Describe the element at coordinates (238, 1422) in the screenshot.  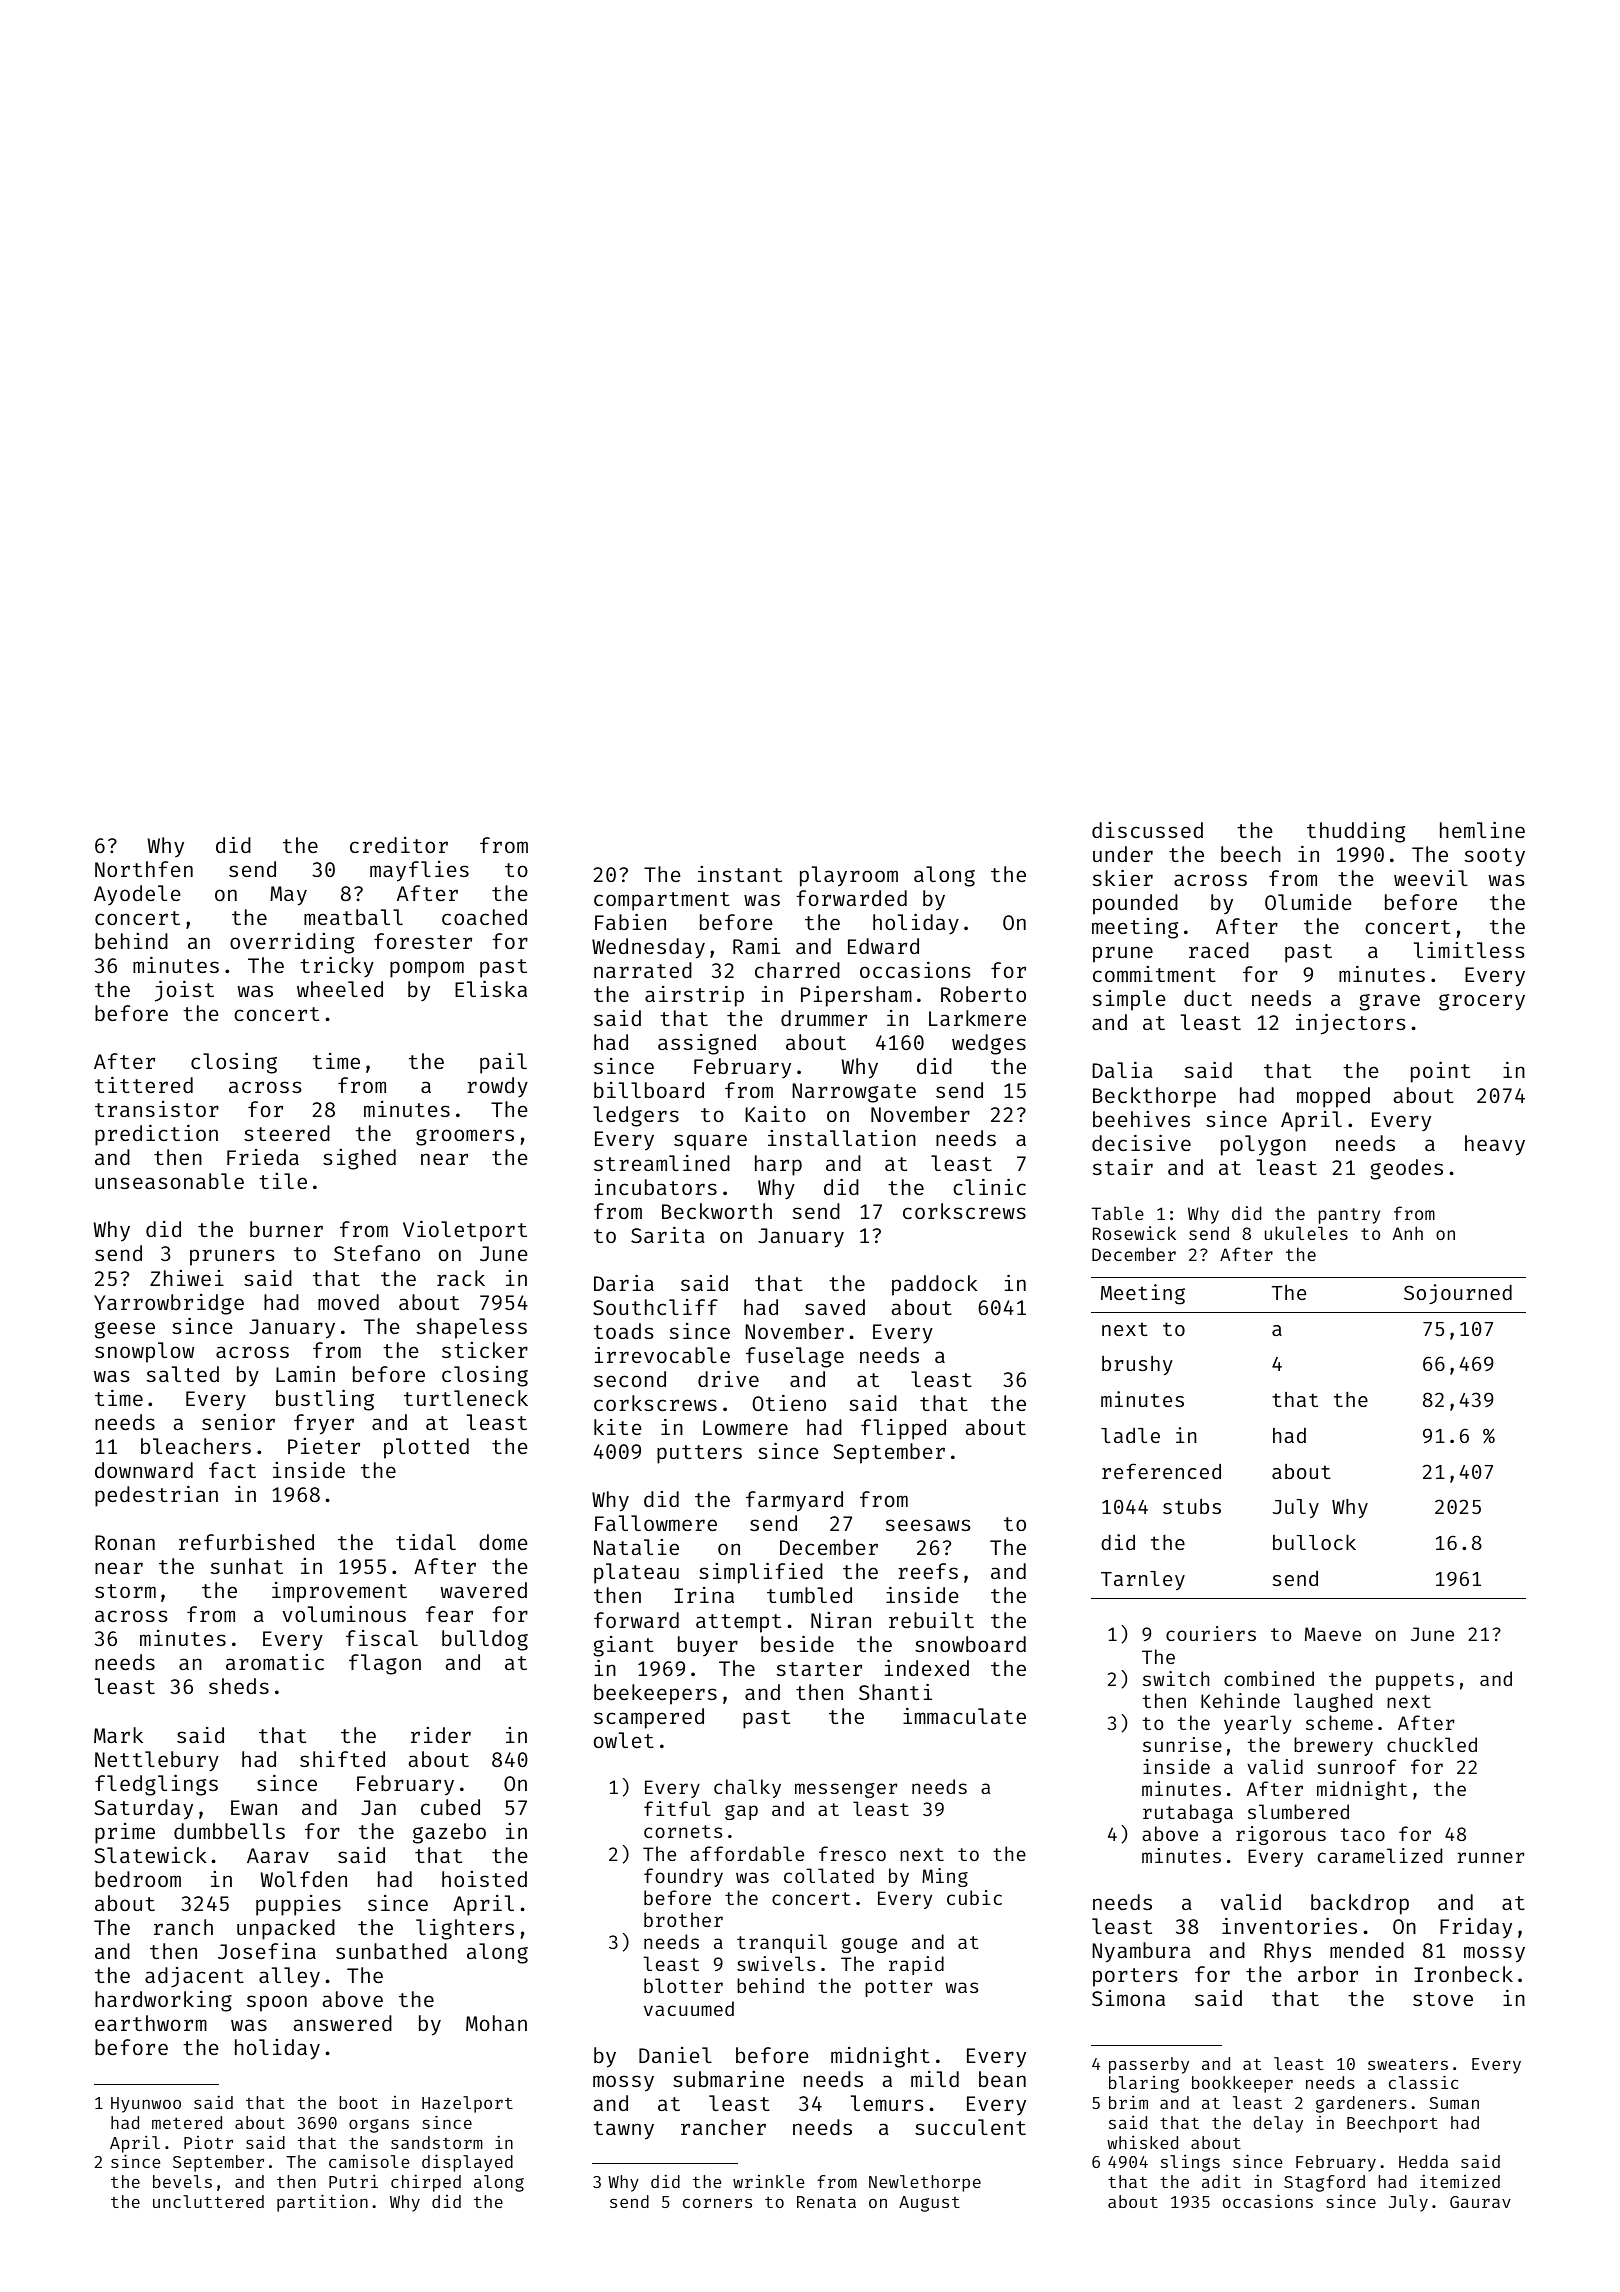
I see `senior` at that location.
